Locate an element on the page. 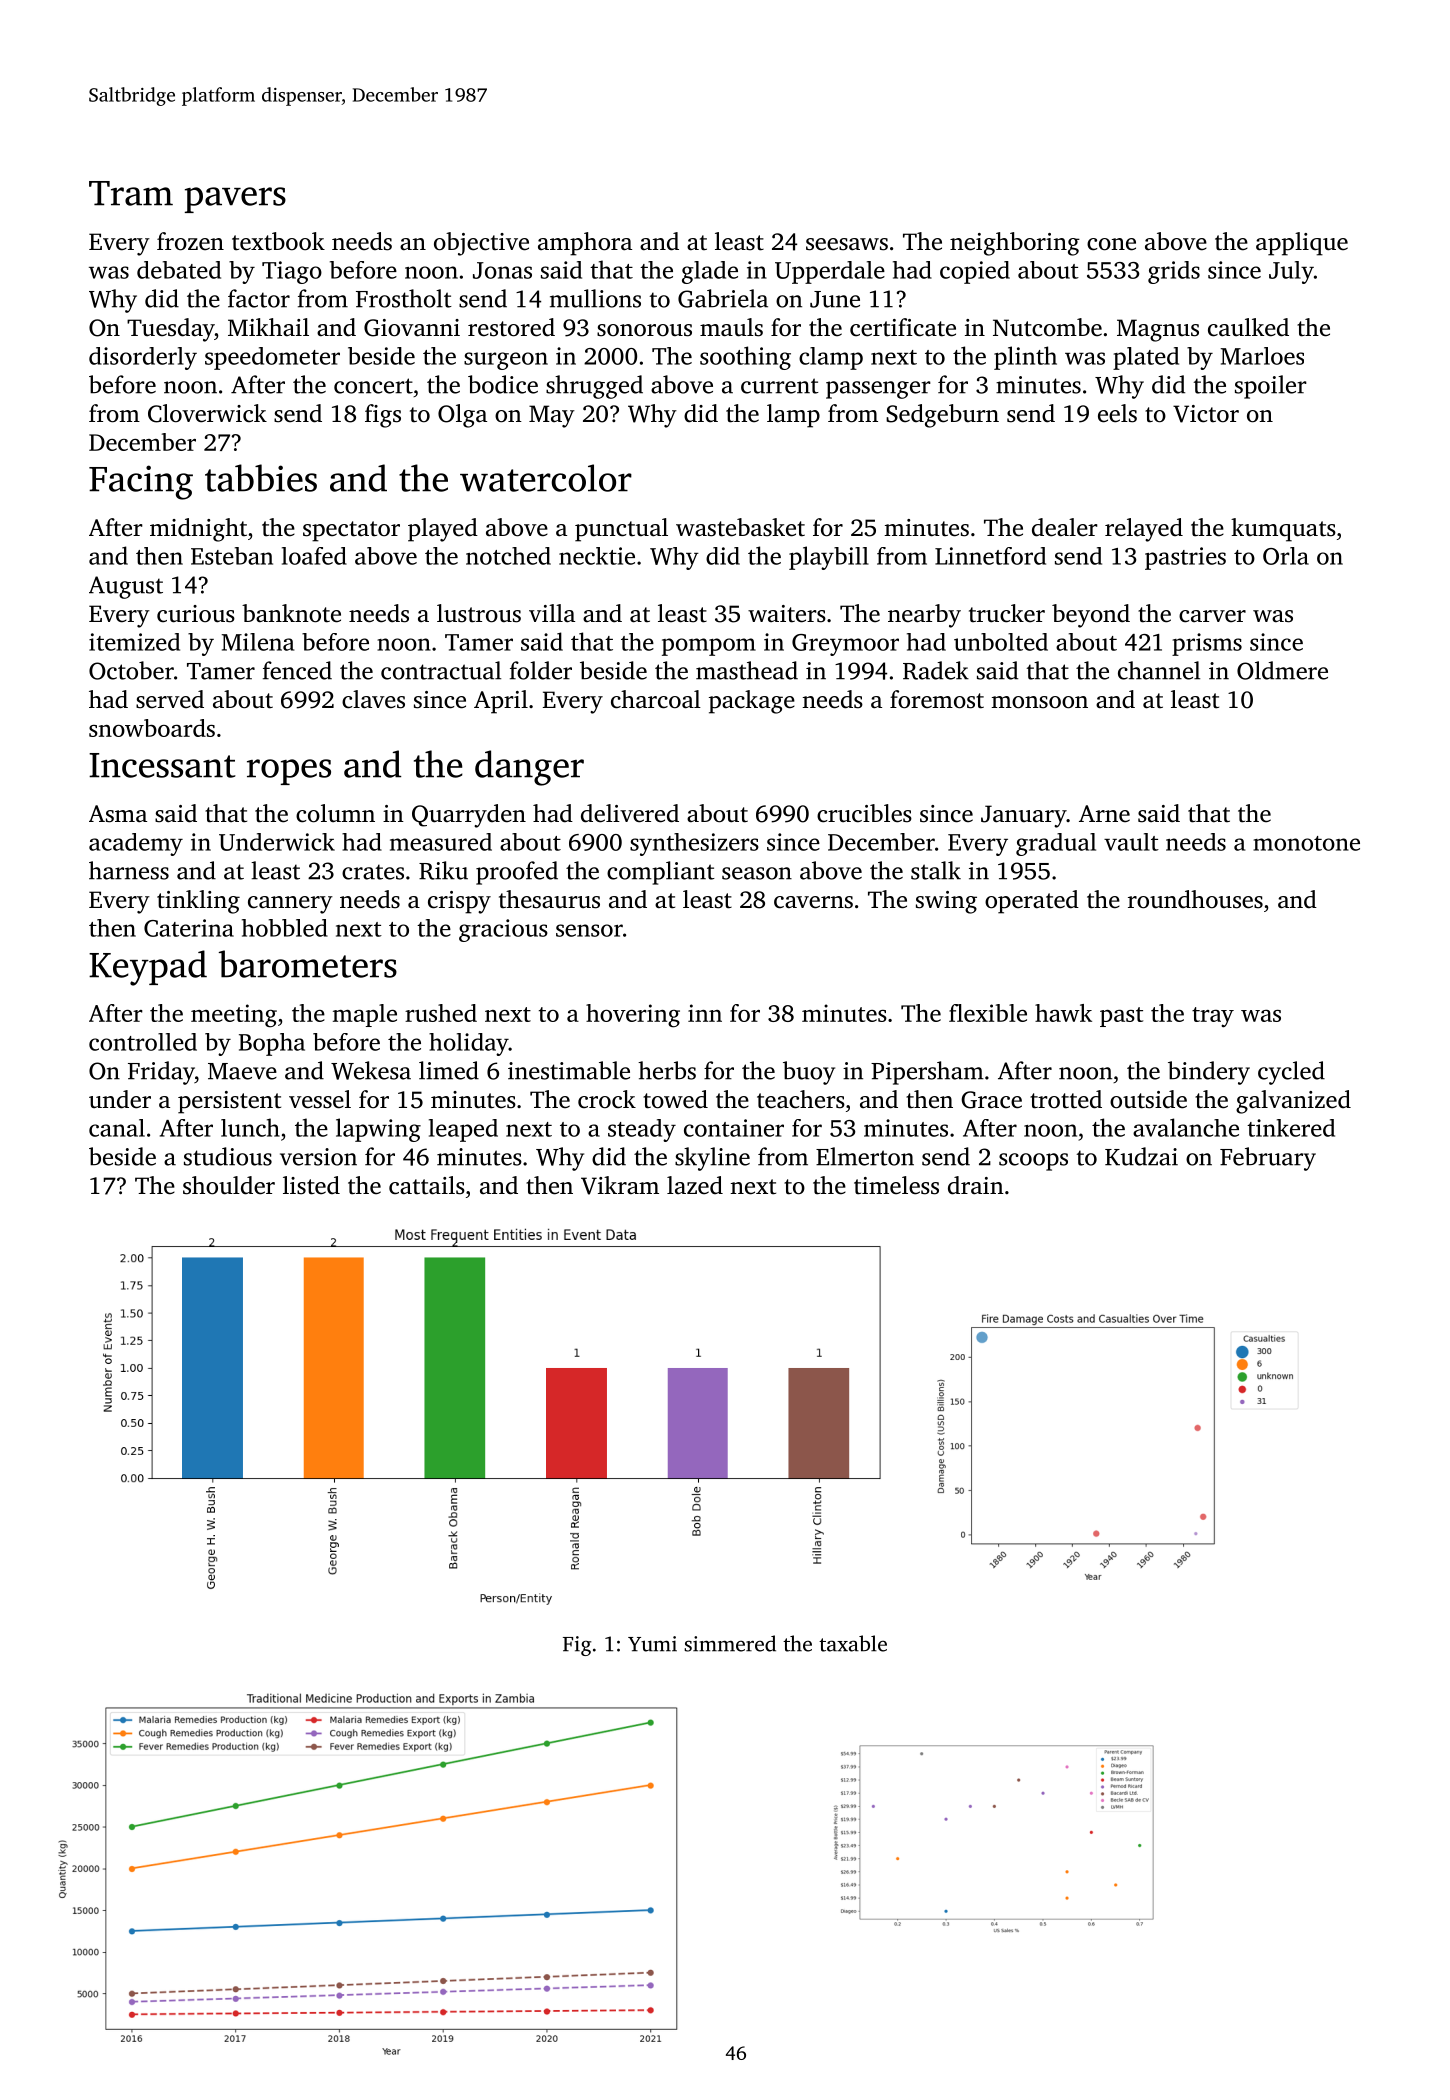 The height and width of the image is (2100, 1450). pavers is located at coordinates (235, 200).
